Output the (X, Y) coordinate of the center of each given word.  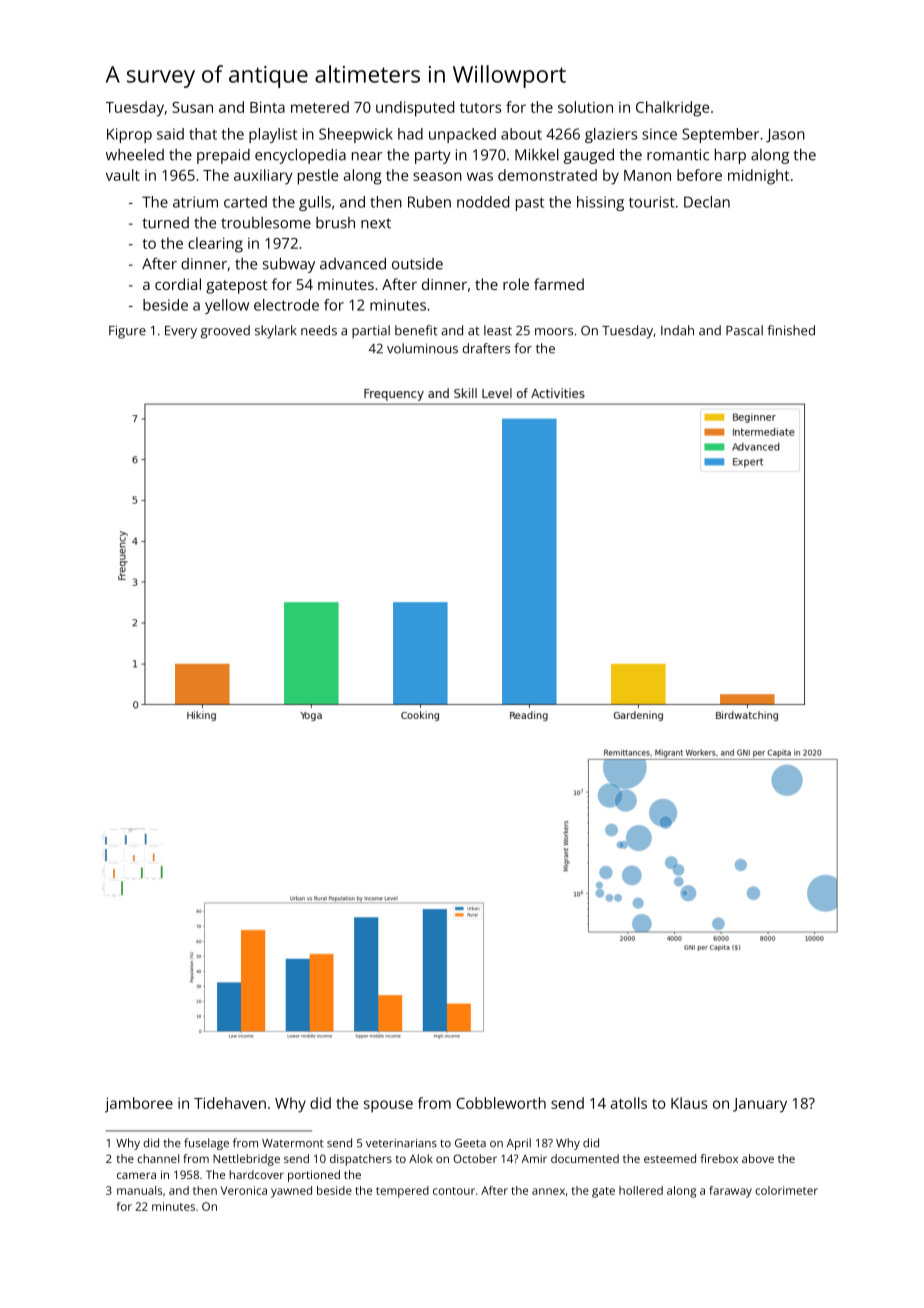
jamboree (139, 1105)
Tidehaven (230, 1103)
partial (371, 332)
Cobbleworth (501, 1103)
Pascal (744, 330)
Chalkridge (672, 109)
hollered (641, 1190)
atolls (628, 1103)
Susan (192, 107)
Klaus (689, 1103)
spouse (388, 1106)
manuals (139, 1190)
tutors (480, 108)
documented (585, 1158)
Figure (127, 332)
